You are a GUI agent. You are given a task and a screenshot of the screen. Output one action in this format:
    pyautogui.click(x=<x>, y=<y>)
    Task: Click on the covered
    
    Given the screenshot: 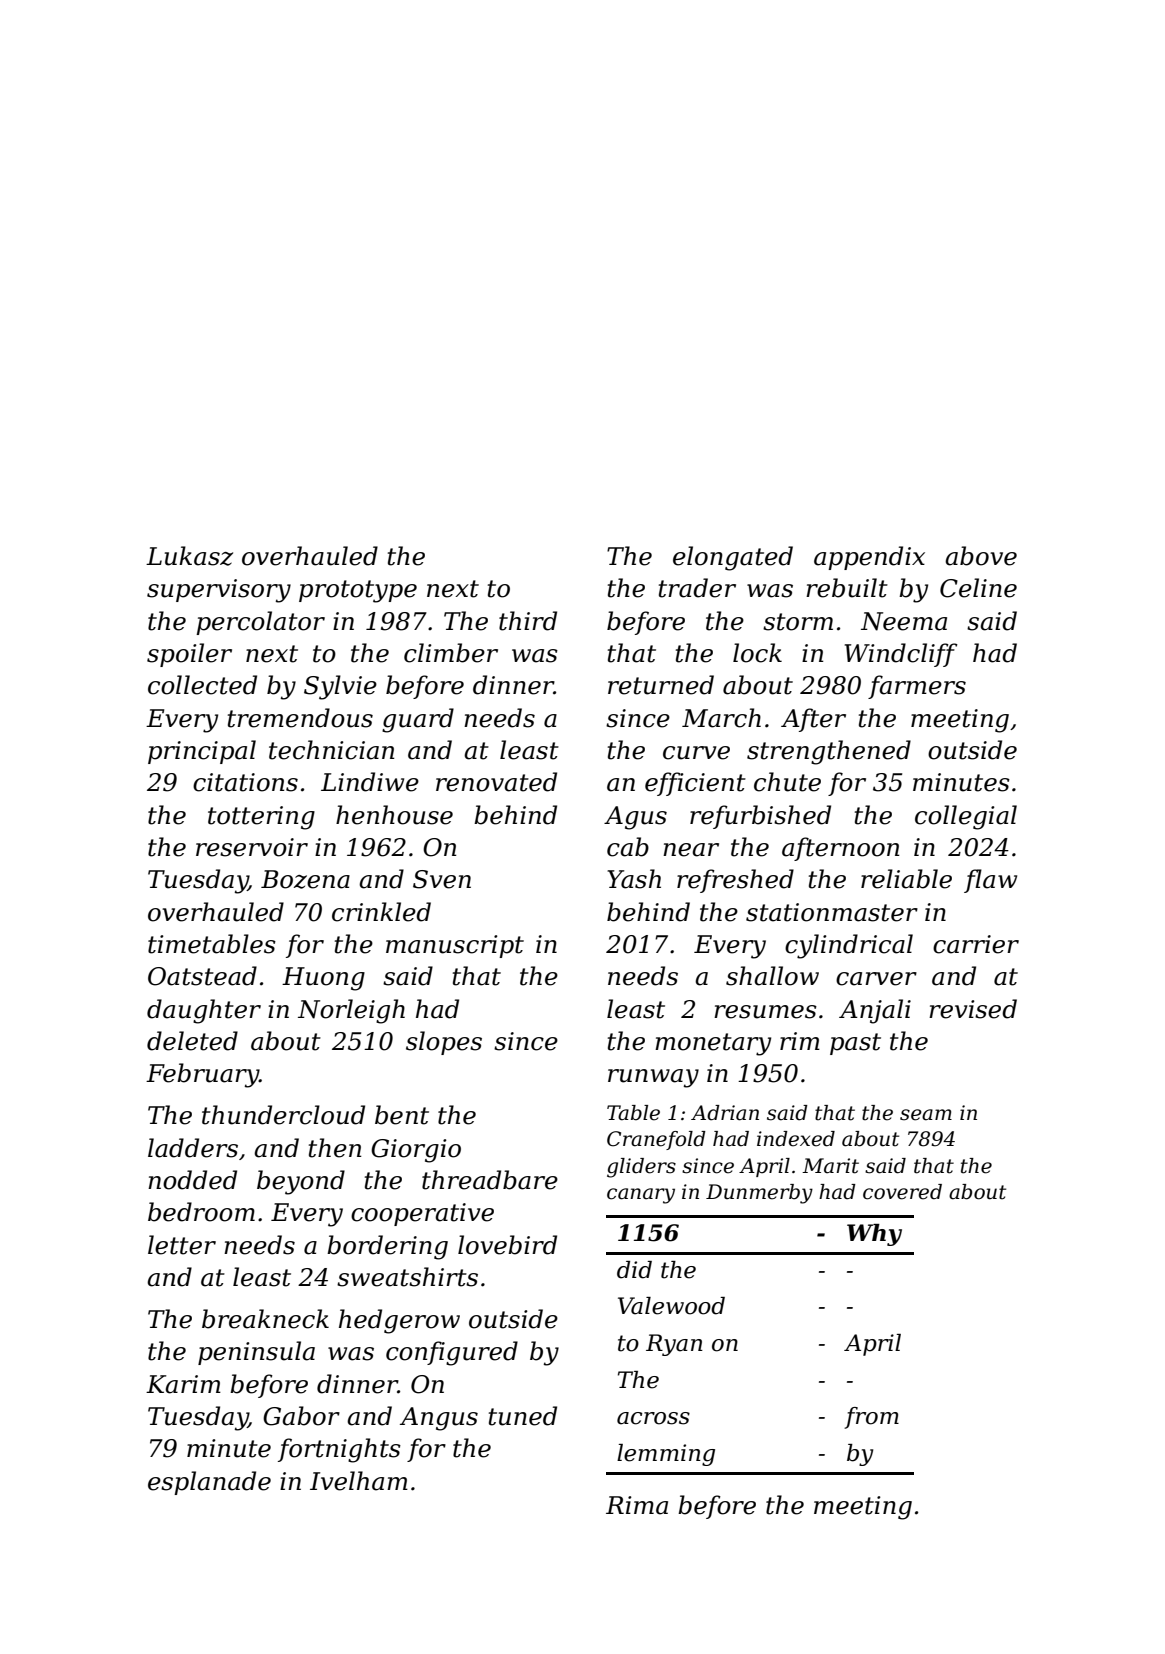 What is the action you would take?
    pyautogui.click(x=902, y=1192)
